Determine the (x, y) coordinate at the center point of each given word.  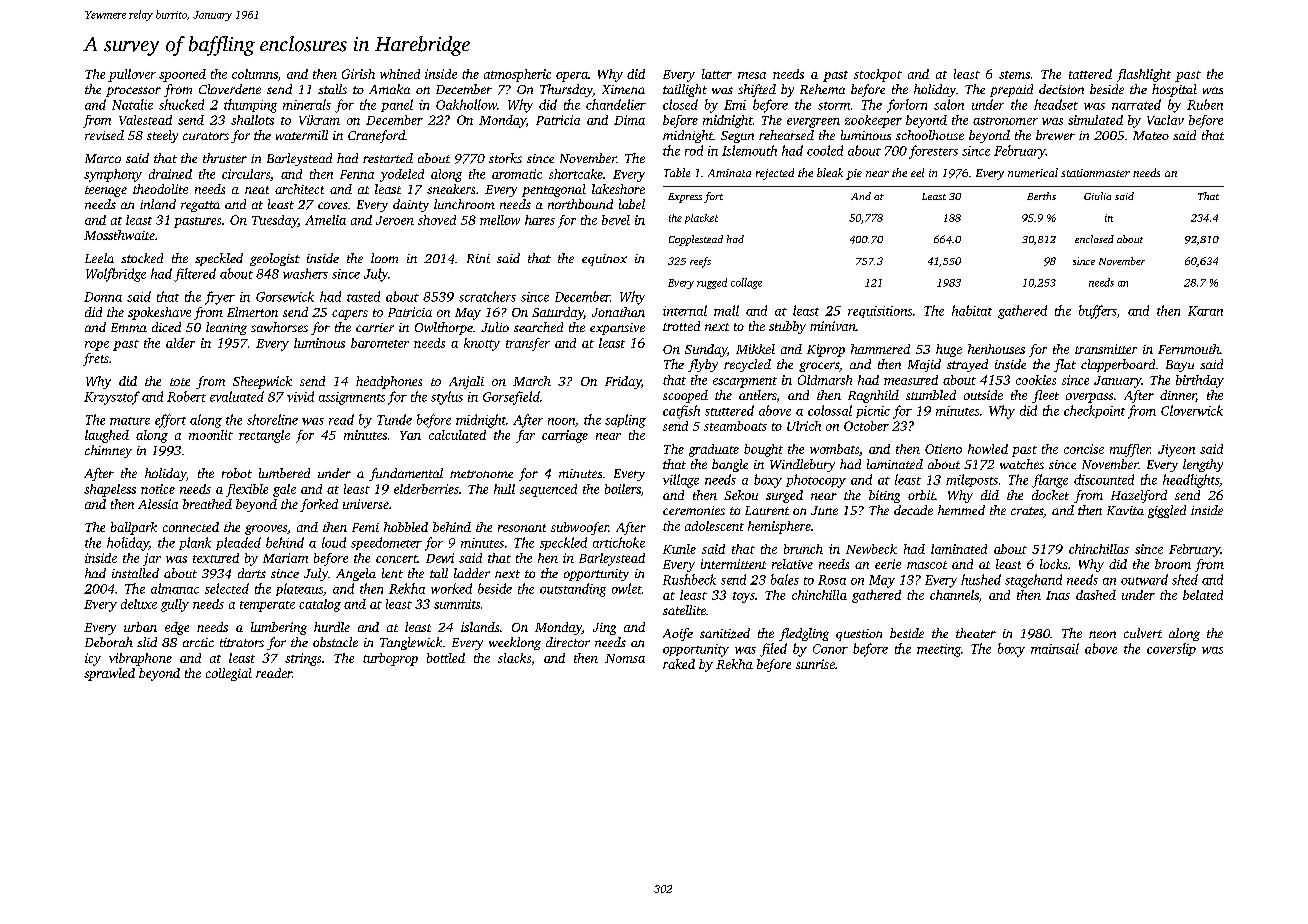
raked (679, 664)
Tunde (394, 419)
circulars (246, 174)
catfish (681, 412)
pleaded (238, 543)
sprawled (109, 674)
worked (451, 588)
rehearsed (786, 135)
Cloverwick (1192, 410)
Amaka (389, 89)
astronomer (1005, 121)
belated (1203, 595)
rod (694, 150)
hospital (1174, 90)
